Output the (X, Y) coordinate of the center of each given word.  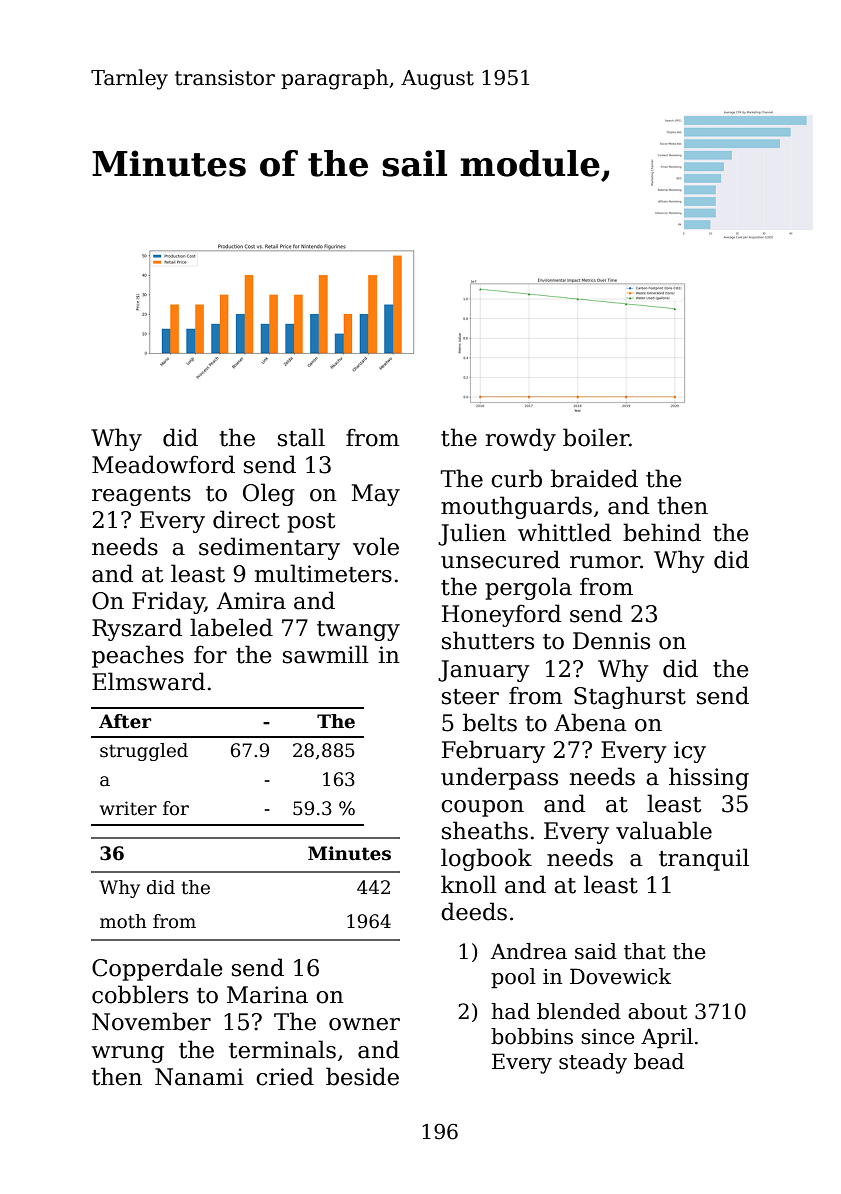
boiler (596, 437)
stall (301, 437)
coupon (482, 808)
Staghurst (630, 697)
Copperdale (157, 969)
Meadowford (163, 464)
